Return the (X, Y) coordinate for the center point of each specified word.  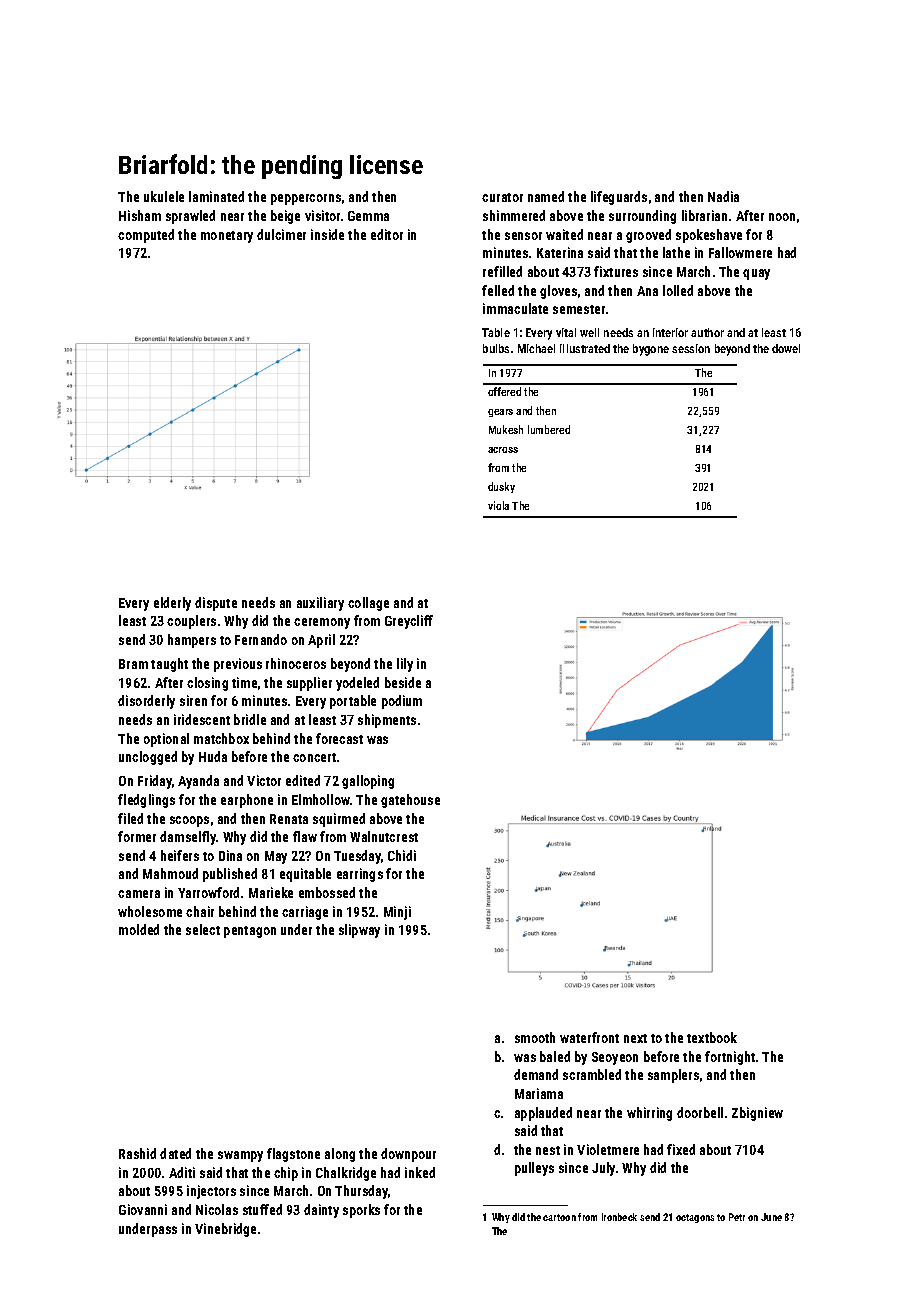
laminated (216, 196)
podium (402, 702)
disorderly (146, 702)
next (635, 1038)
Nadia (723, 196)
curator (502, 197)
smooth (535, 1037)
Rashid (137, 1153)
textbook (712, 1037)
